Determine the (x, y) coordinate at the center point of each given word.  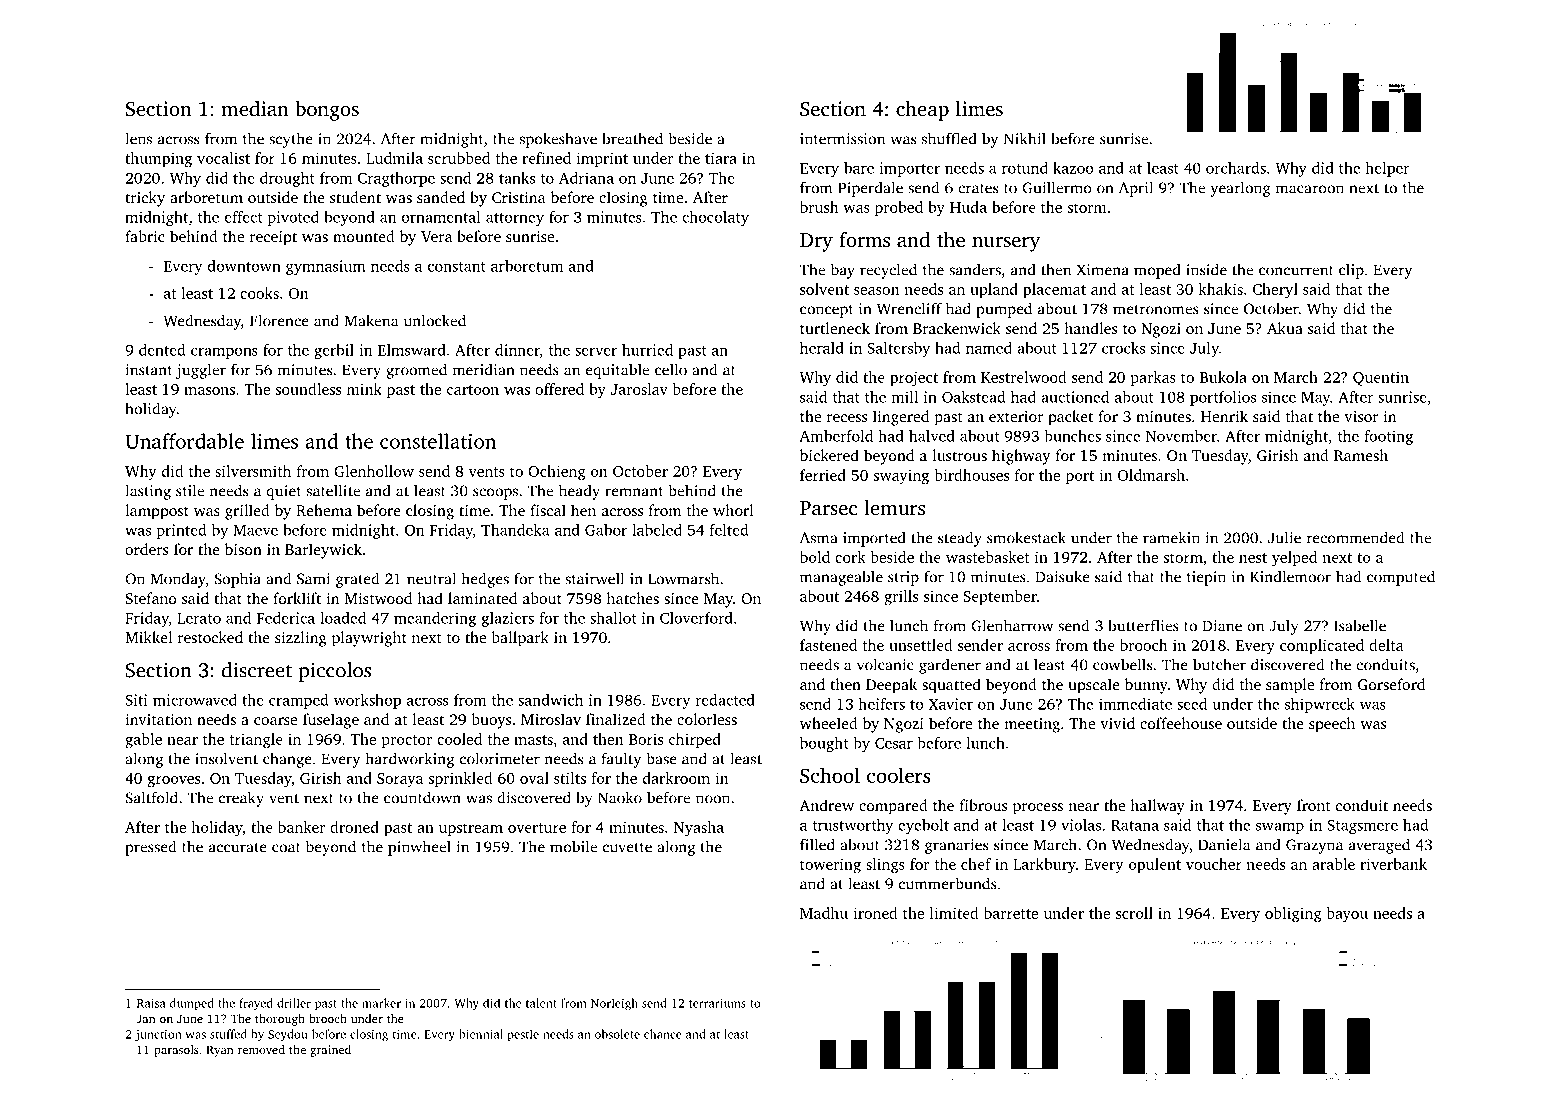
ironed (875, 913)
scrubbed (459, 158)
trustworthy (853, 826)
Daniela (1224, 844)
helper (1387, 169)
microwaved (195, 700)
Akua (1285, 328)
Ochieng (557, 473)
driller (294, 1003)
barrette (1011, 913)
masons (209, 391)
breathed (632, 138)
